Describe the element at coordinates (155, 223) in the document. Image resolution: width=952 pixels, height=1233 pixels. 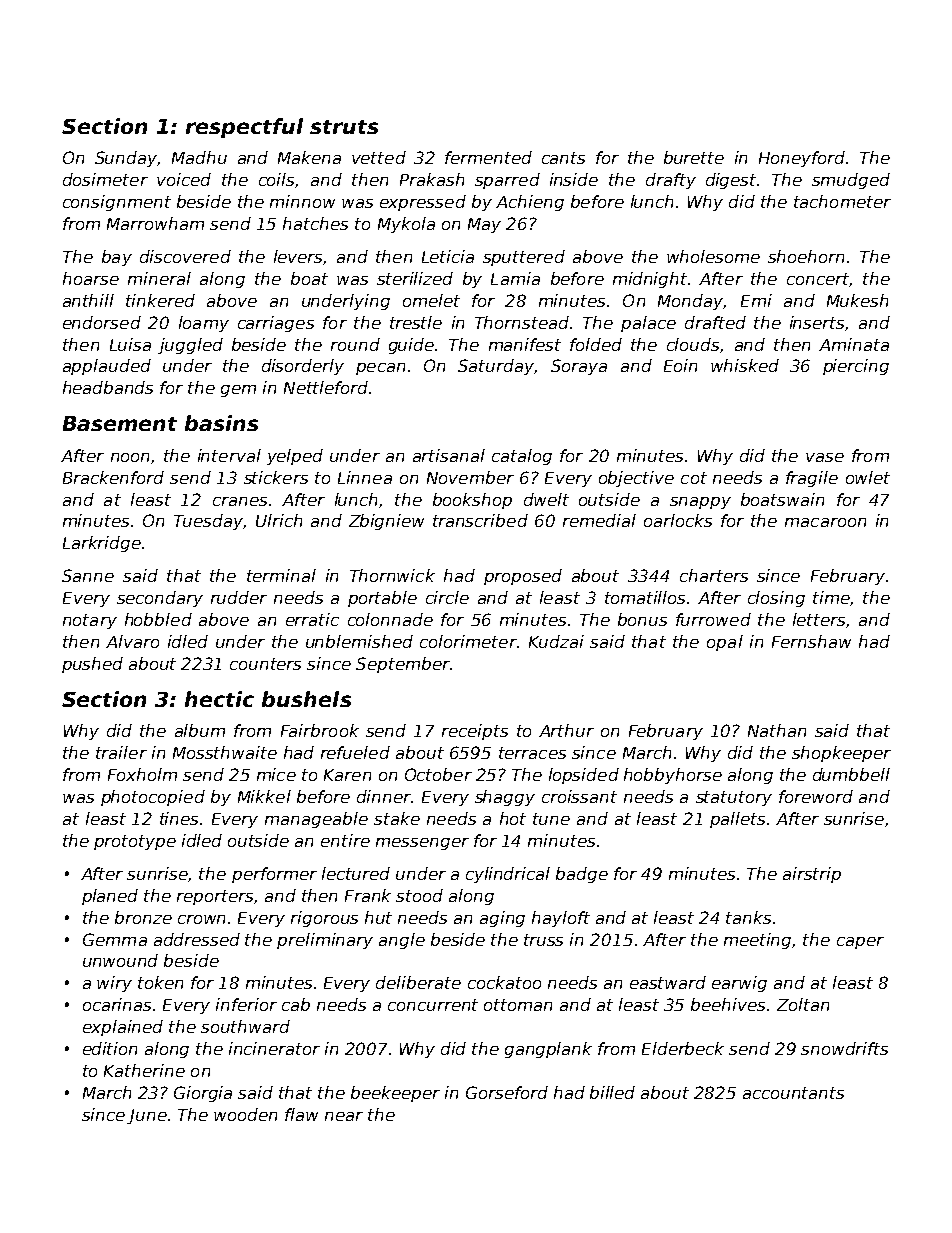
I see `Marrowham` at that location.
